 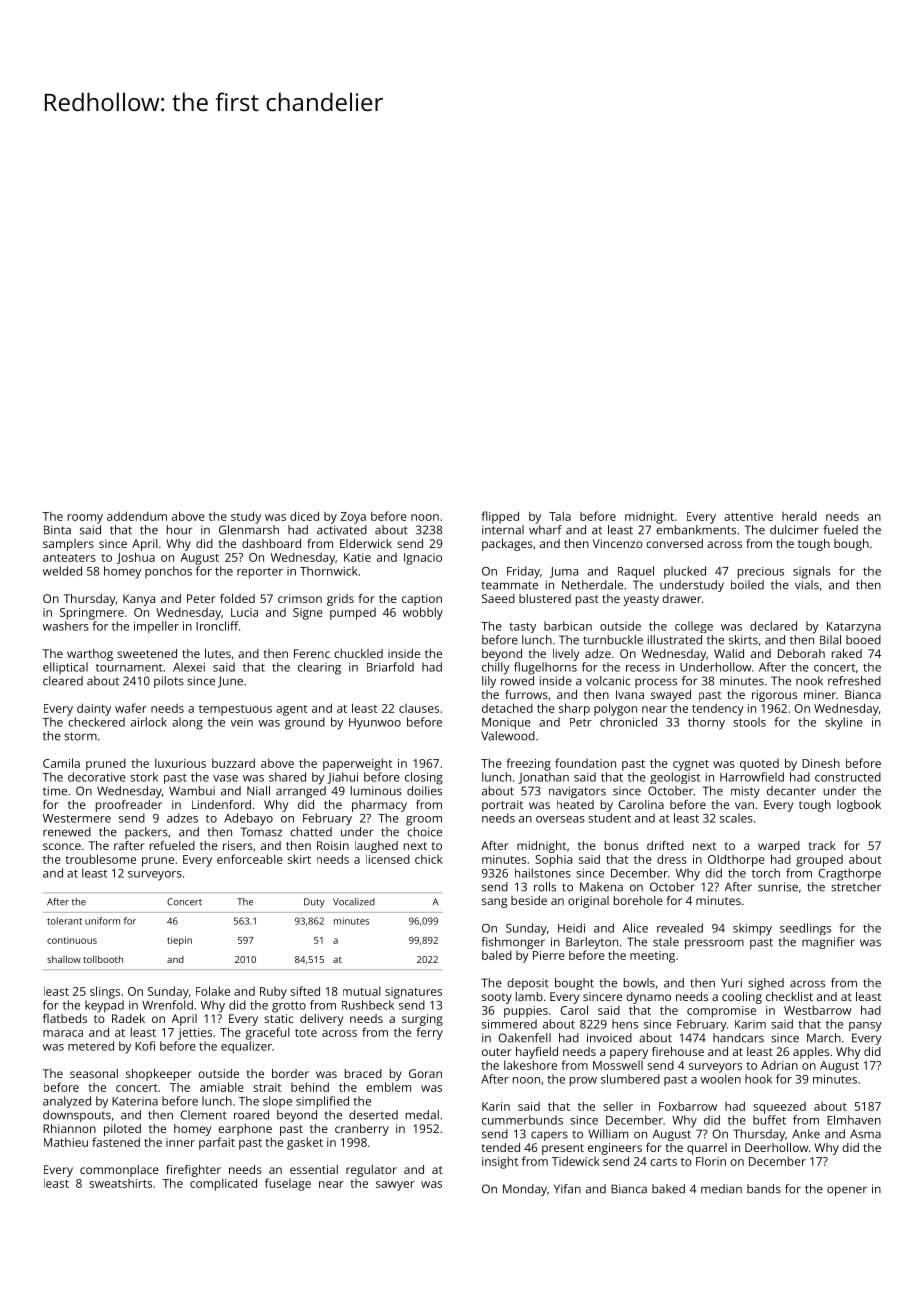 I want to click on squeezed, so click(x=779, y=1108).
